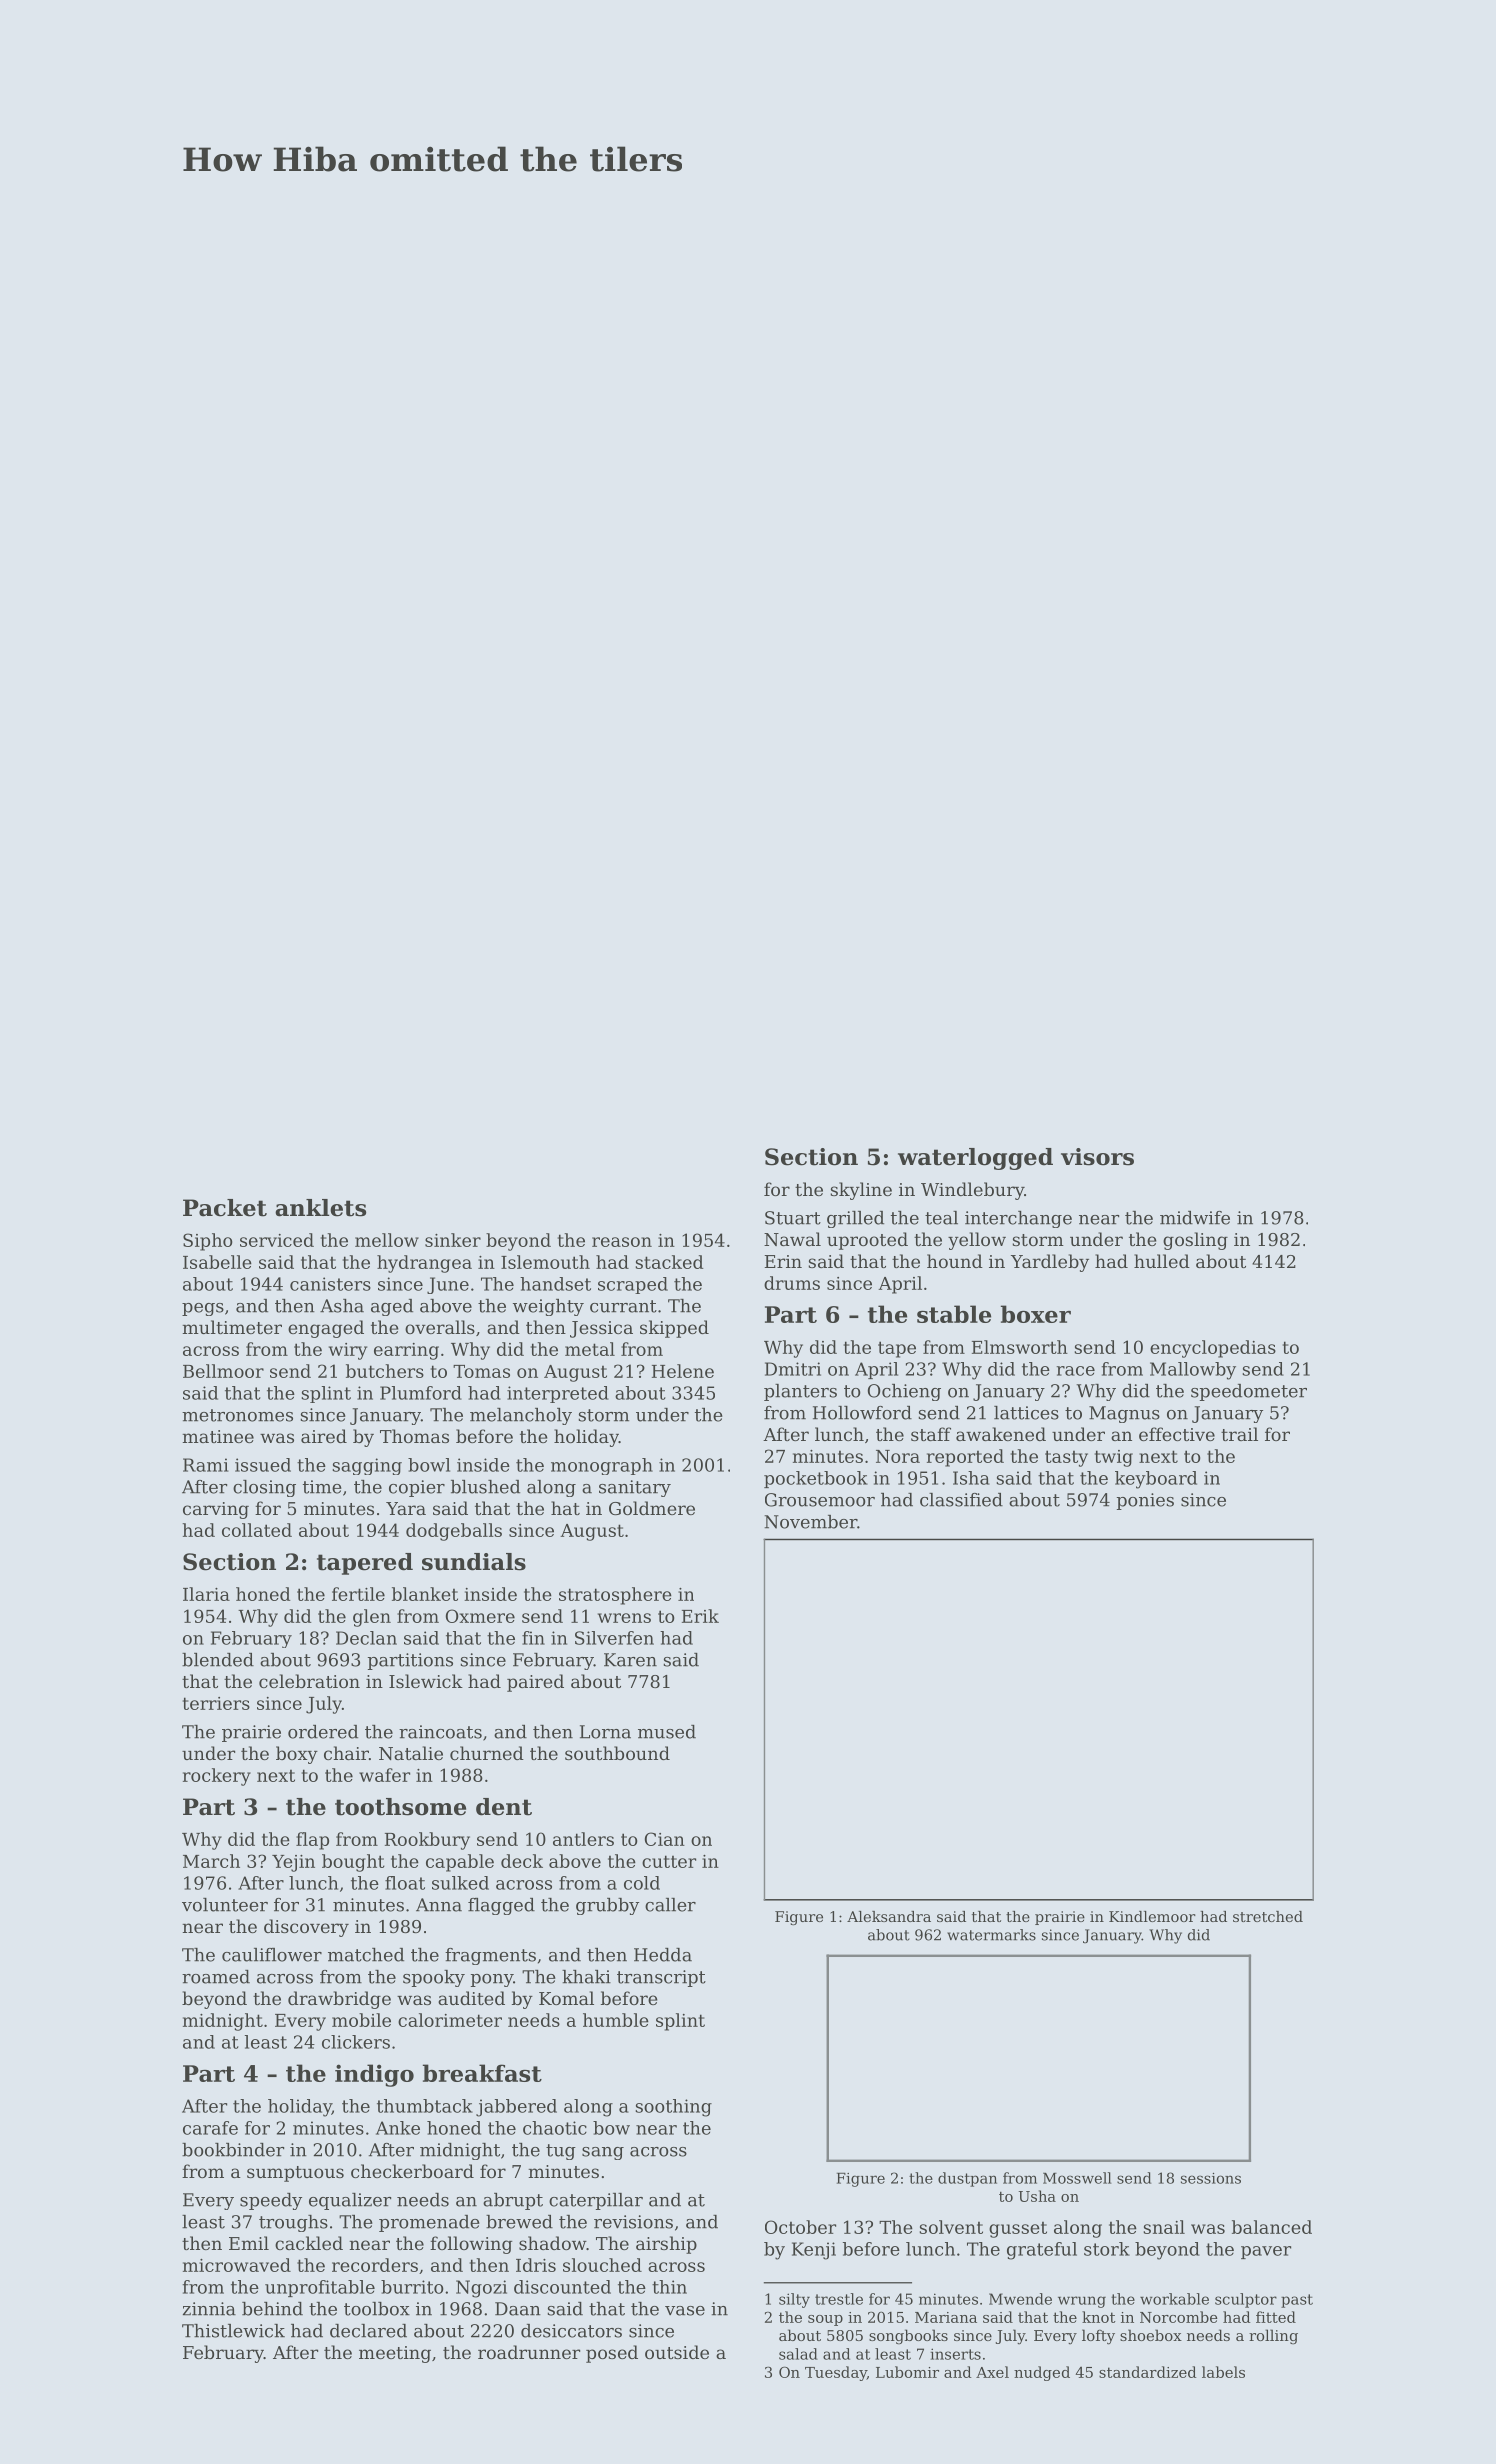 This image has height=2464, width=1496. I want to click on fertile, so click(358, 1594).
